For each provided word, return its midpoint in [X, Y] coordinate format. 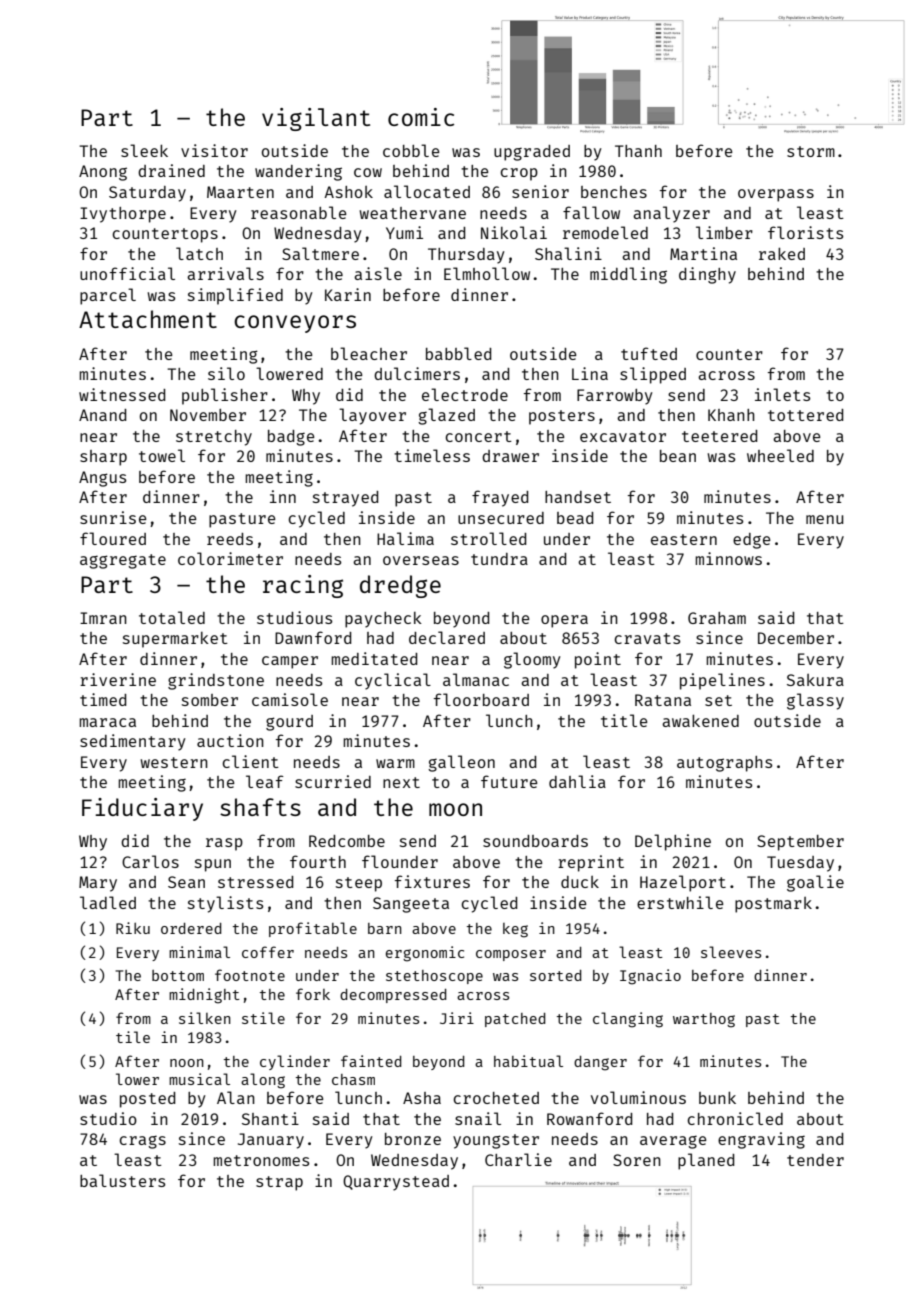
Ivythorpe [123, 215]
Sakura [815, 680]
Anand [102, 415]
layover [372, 416]
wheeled [780, 455]
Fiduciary [142, 809]
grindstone [216, 681]
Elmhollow [487, 273]
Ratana [663, 700]
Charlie [518, 1159]
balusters [122, 1180]
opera [564, 621]
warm [395, 763]
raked [782, 253]
